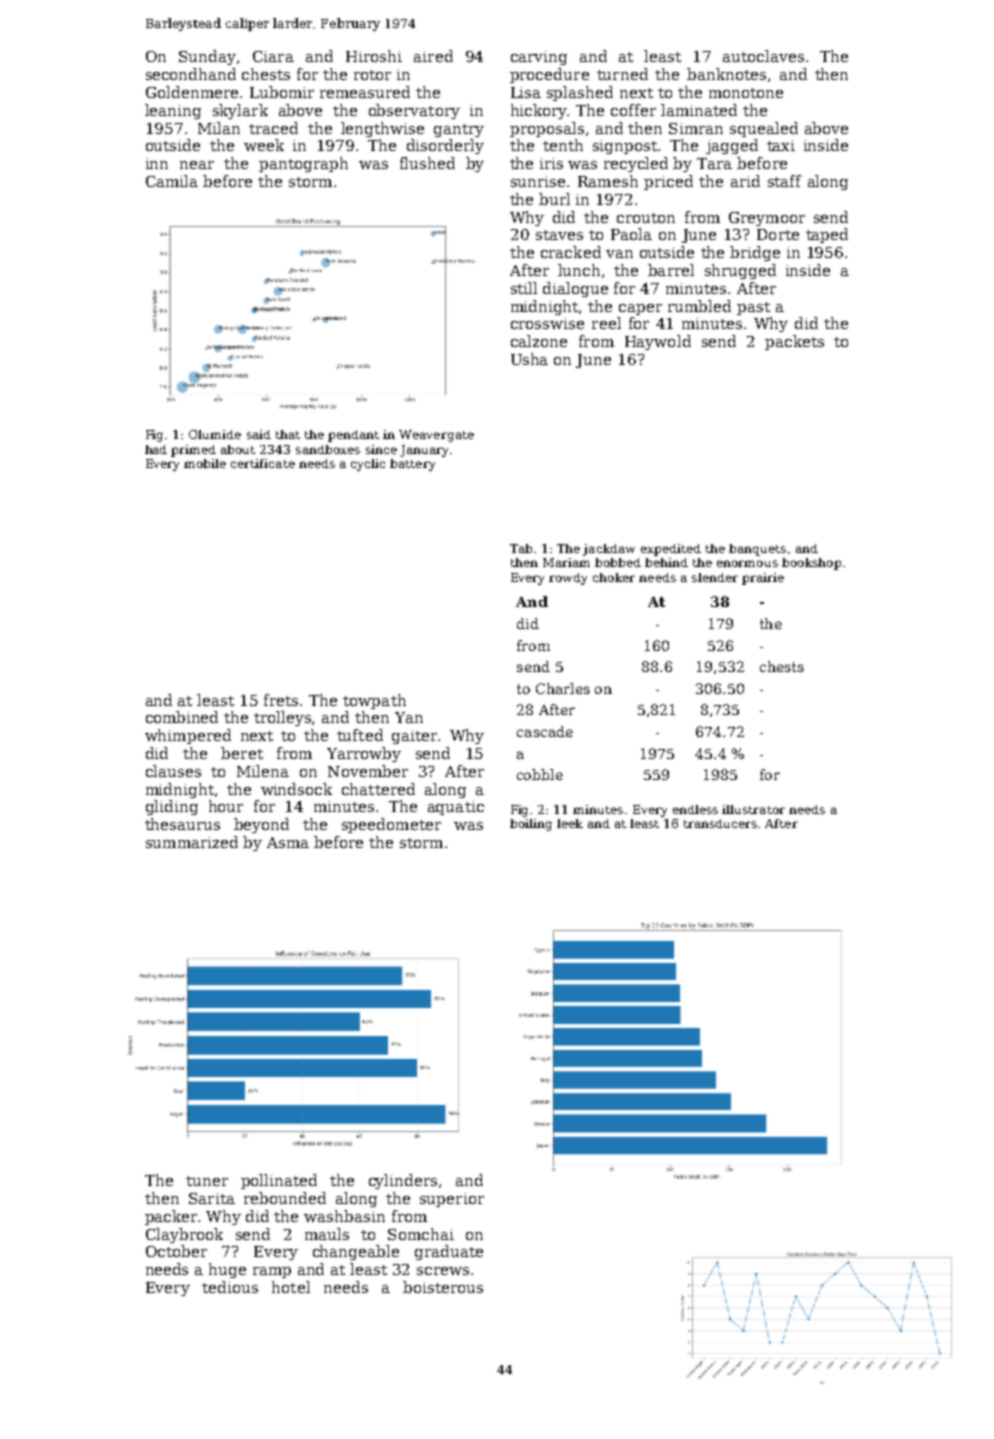  What do you see at coordinates (521, 548) in the screenshot?
I see `Tab` at bounding box center [521, 548].
